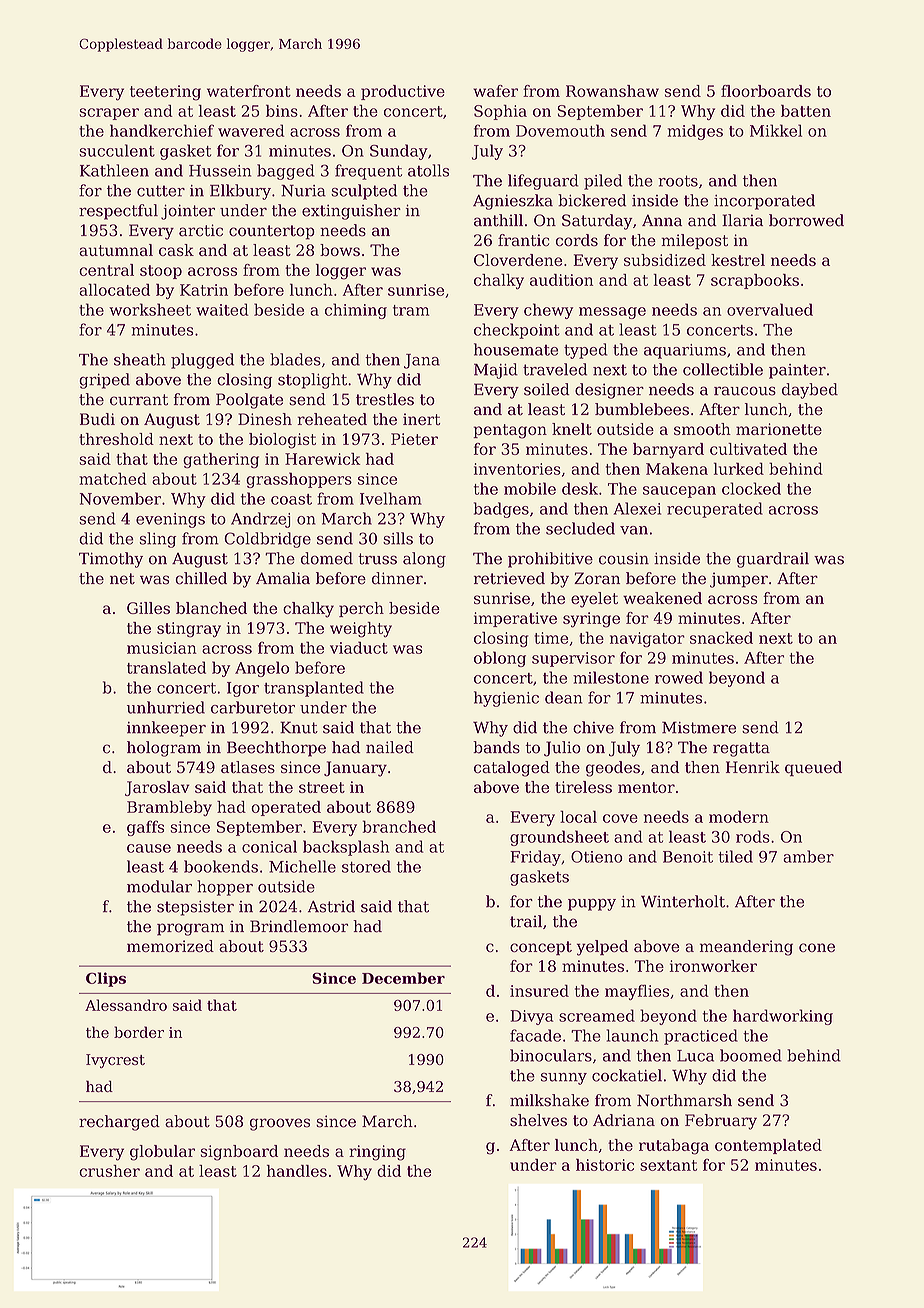  Describe the element at coordinates (148, 608) in the document. I see `Gilles` at that location.
